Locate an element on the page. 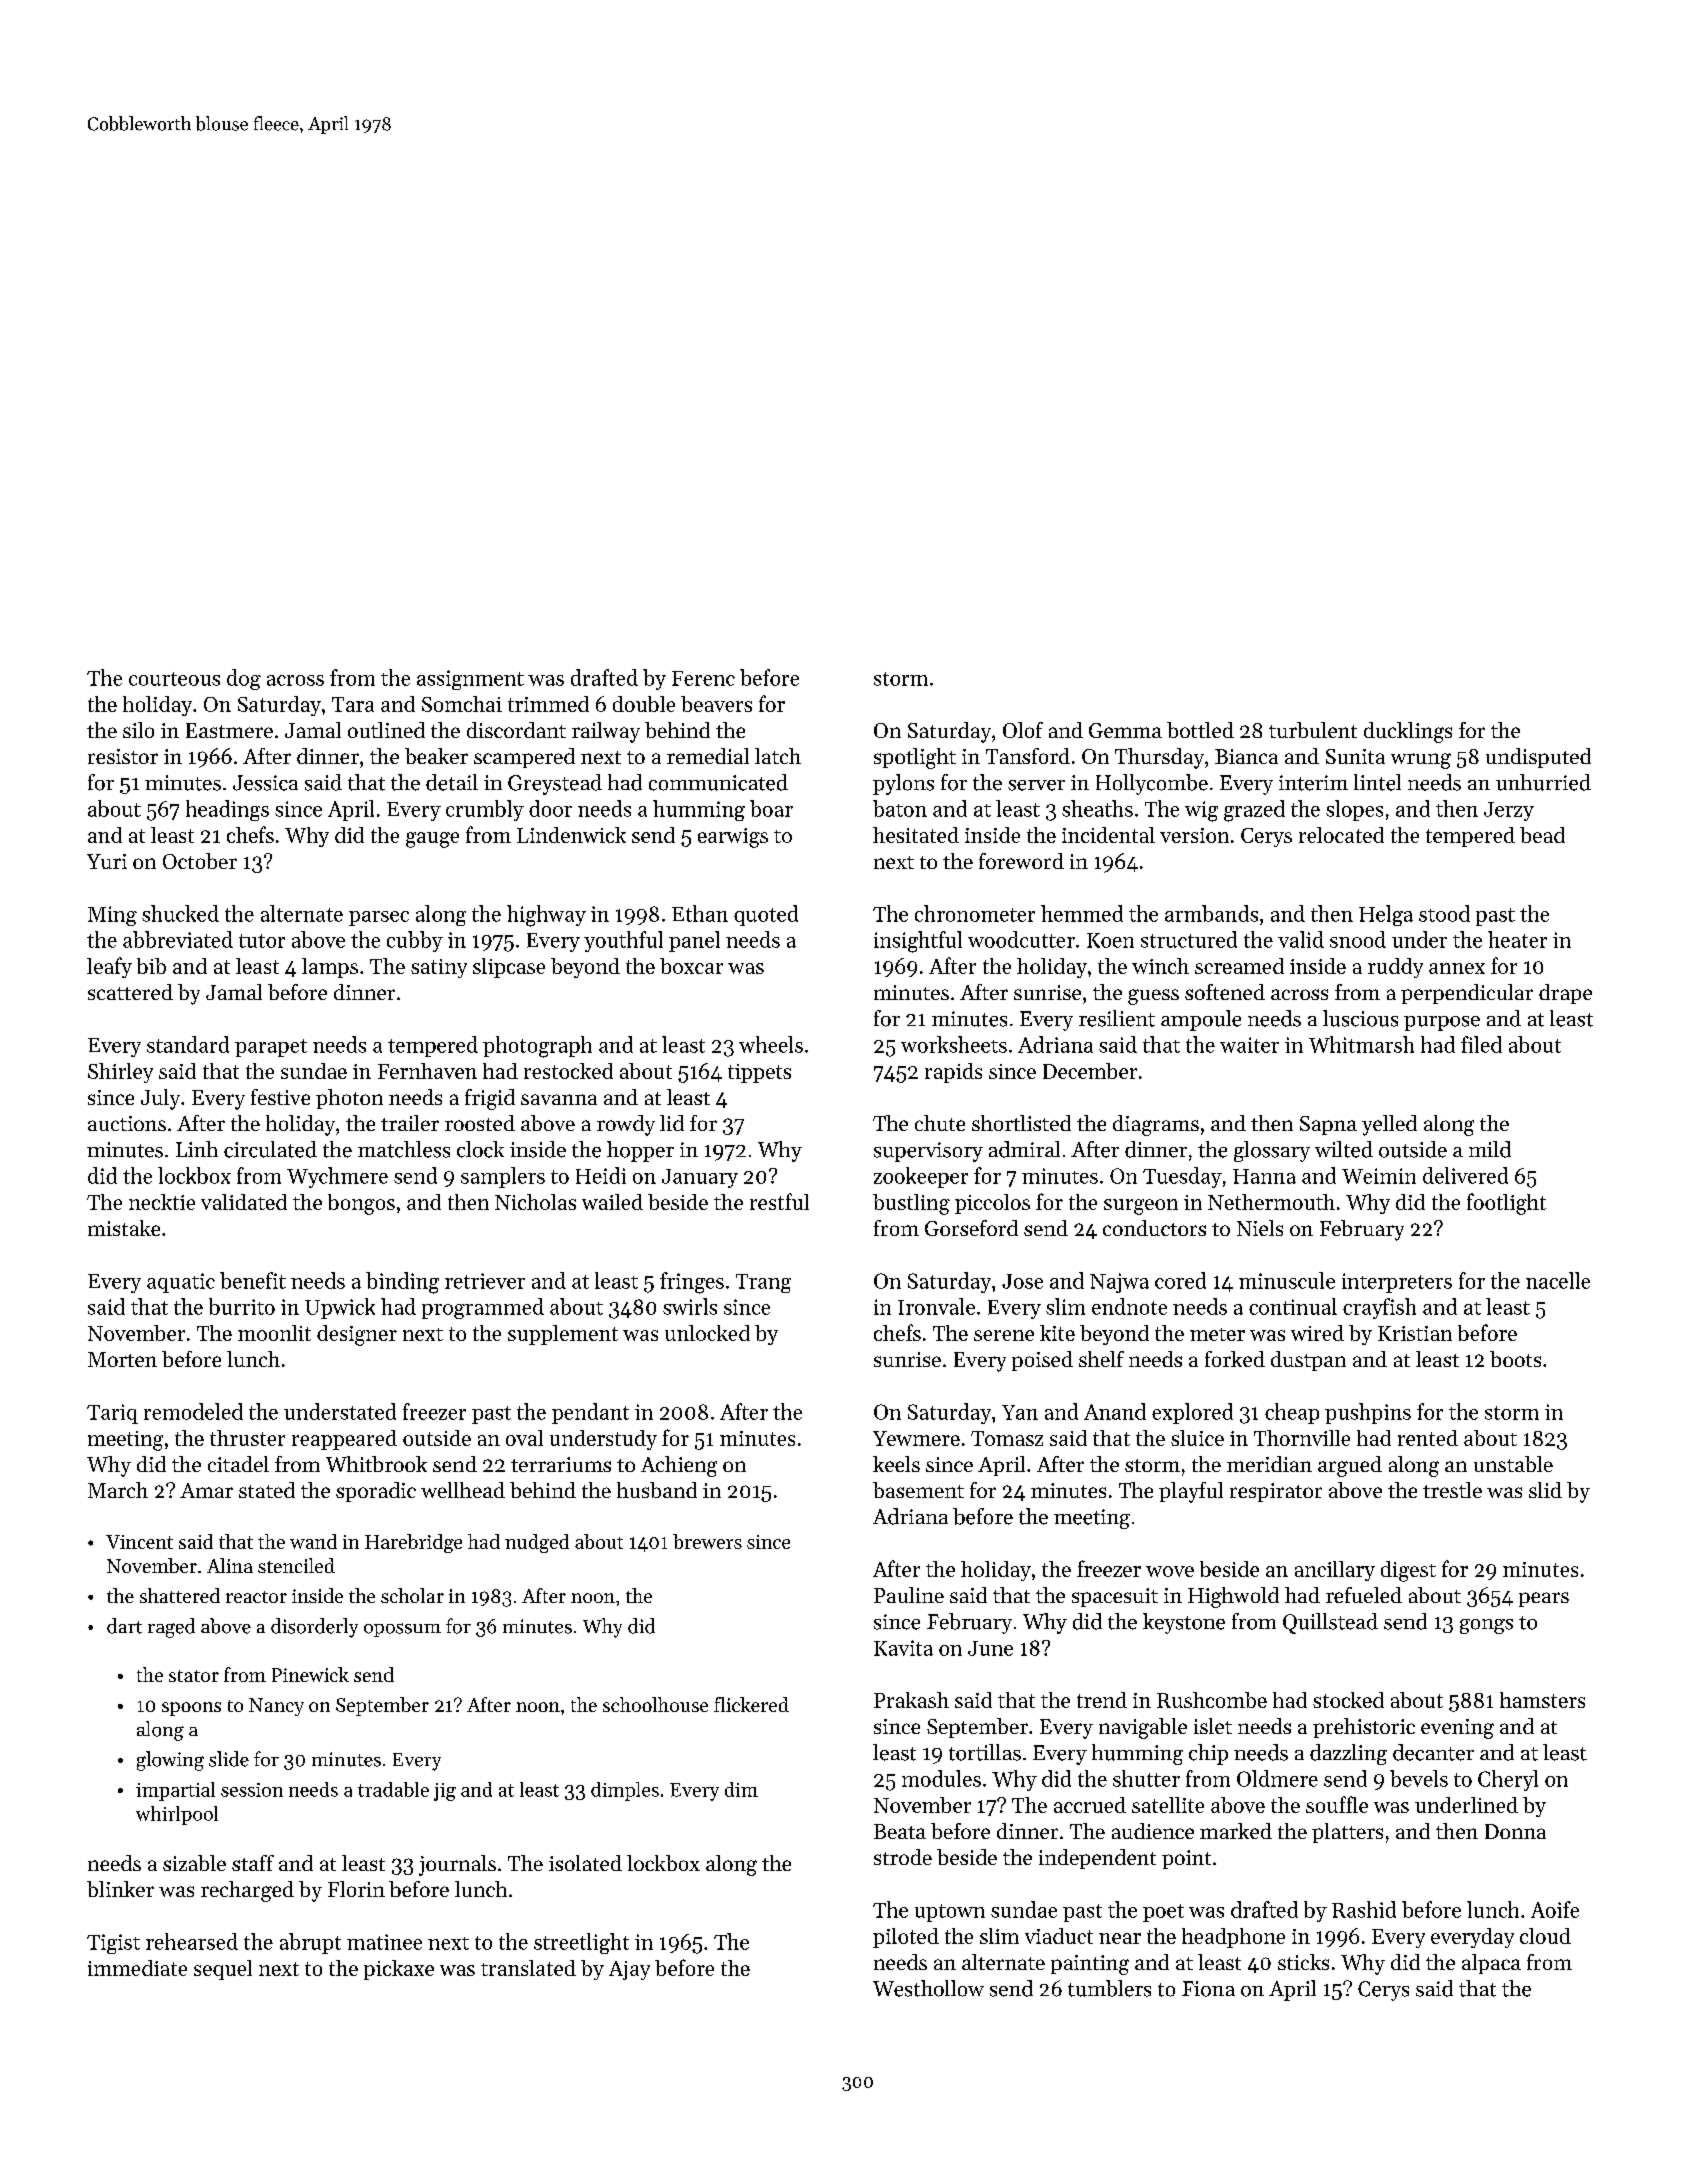  shucked is located at coordinates (180, 913).
